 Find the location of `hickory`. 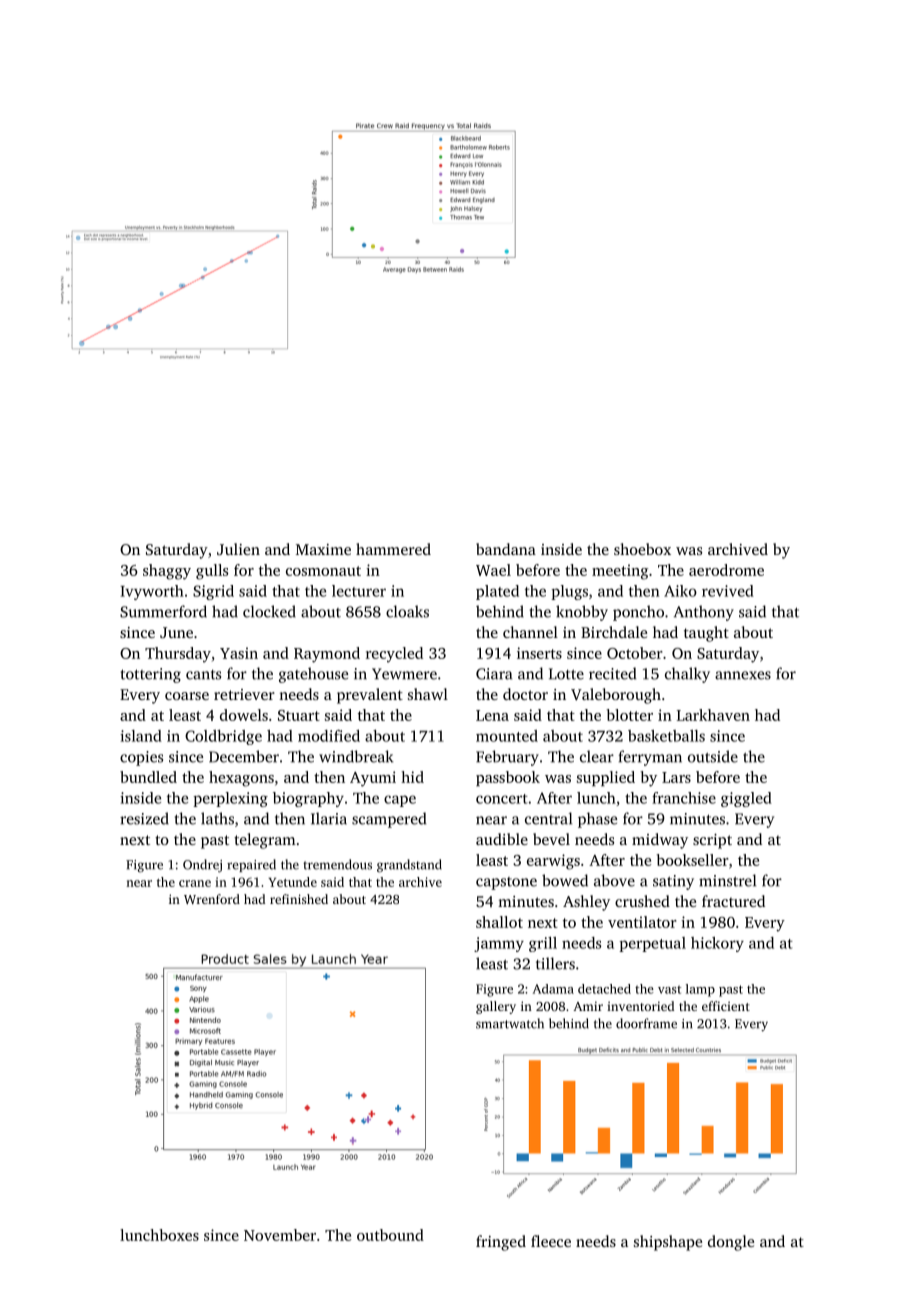

hickory is located at coordinates (717, 944).
